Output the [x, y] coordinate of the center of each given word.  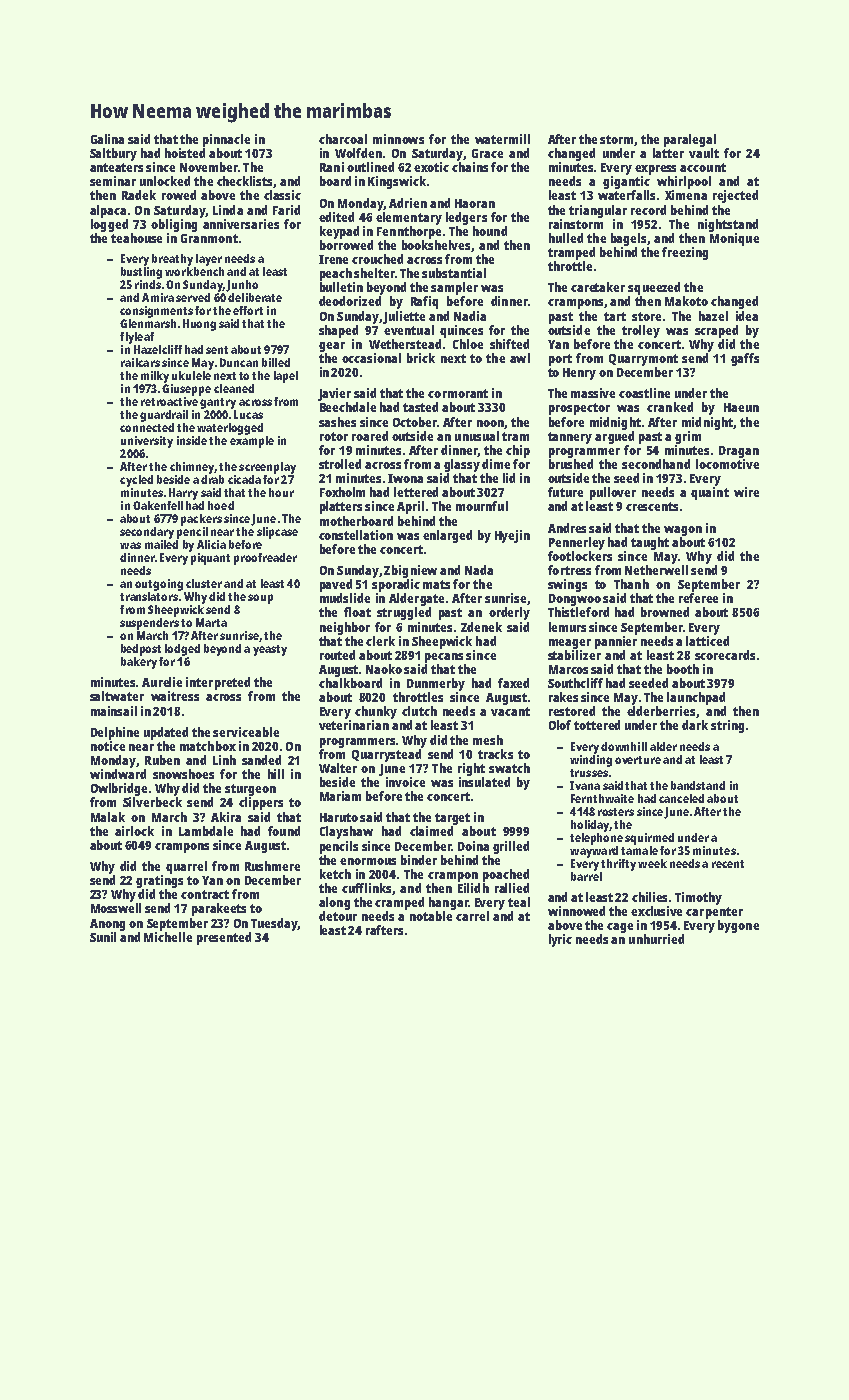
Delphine [115, 733]
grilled [511, 847]
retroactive [169, 401]
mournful [482, 506]
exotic [431, 167]
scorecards [725, 655]
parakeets [219, 909]
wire [746, 492]
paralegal [690, 140]
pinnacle [226, 140]
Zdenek [481, 627]
